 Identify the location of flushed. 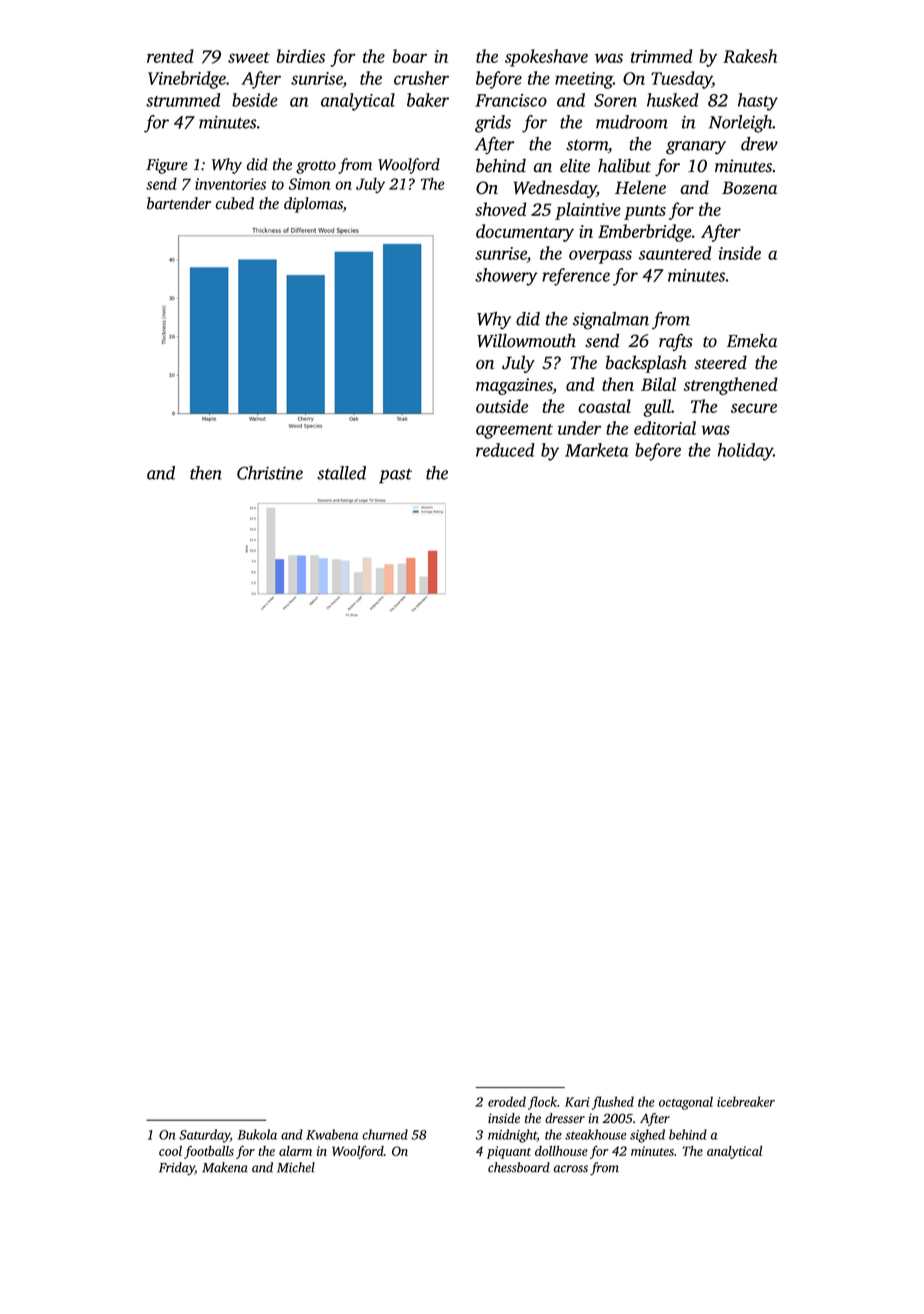
(613, 1103).
